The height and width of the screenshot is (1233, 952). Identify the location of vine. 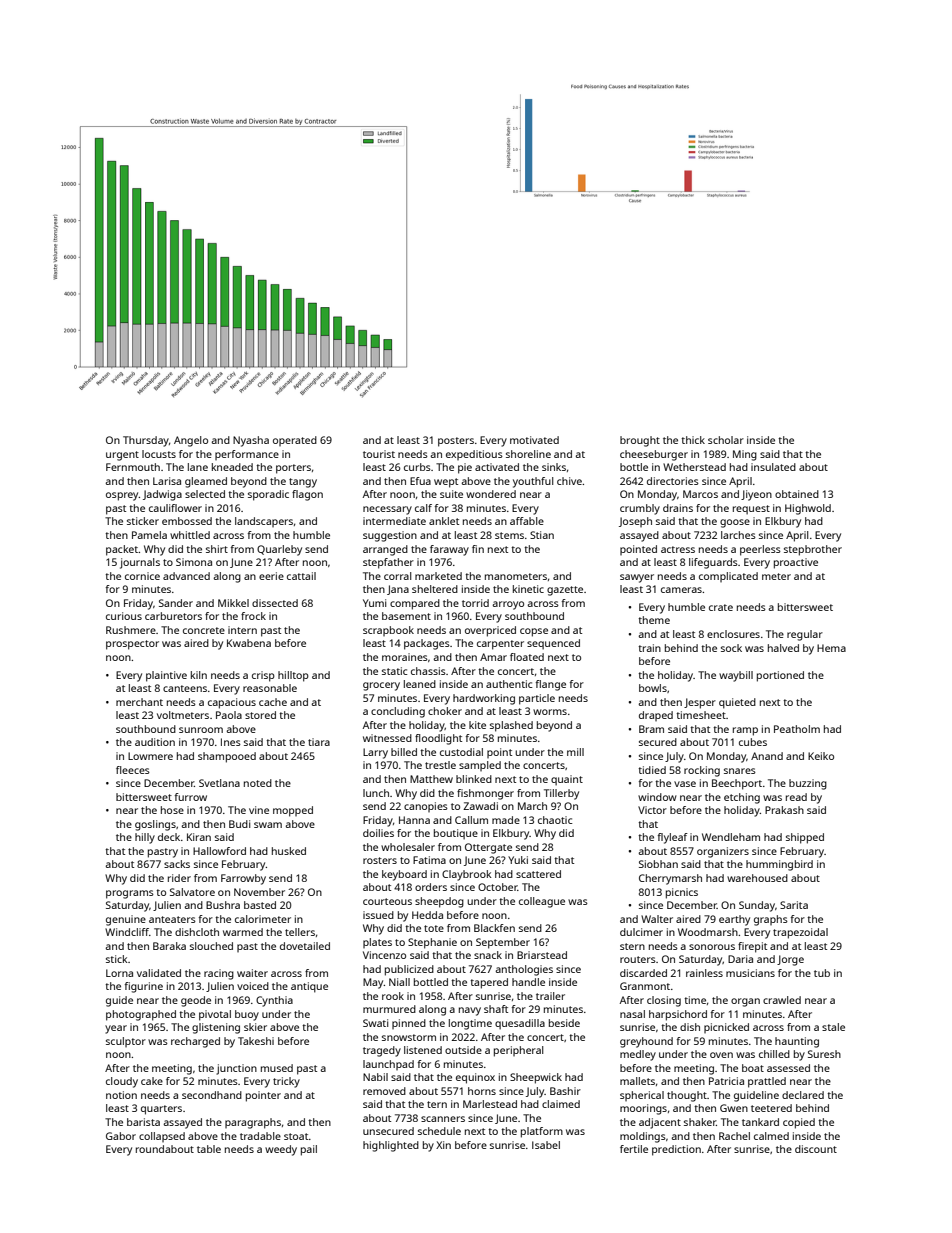
(259, 810).
